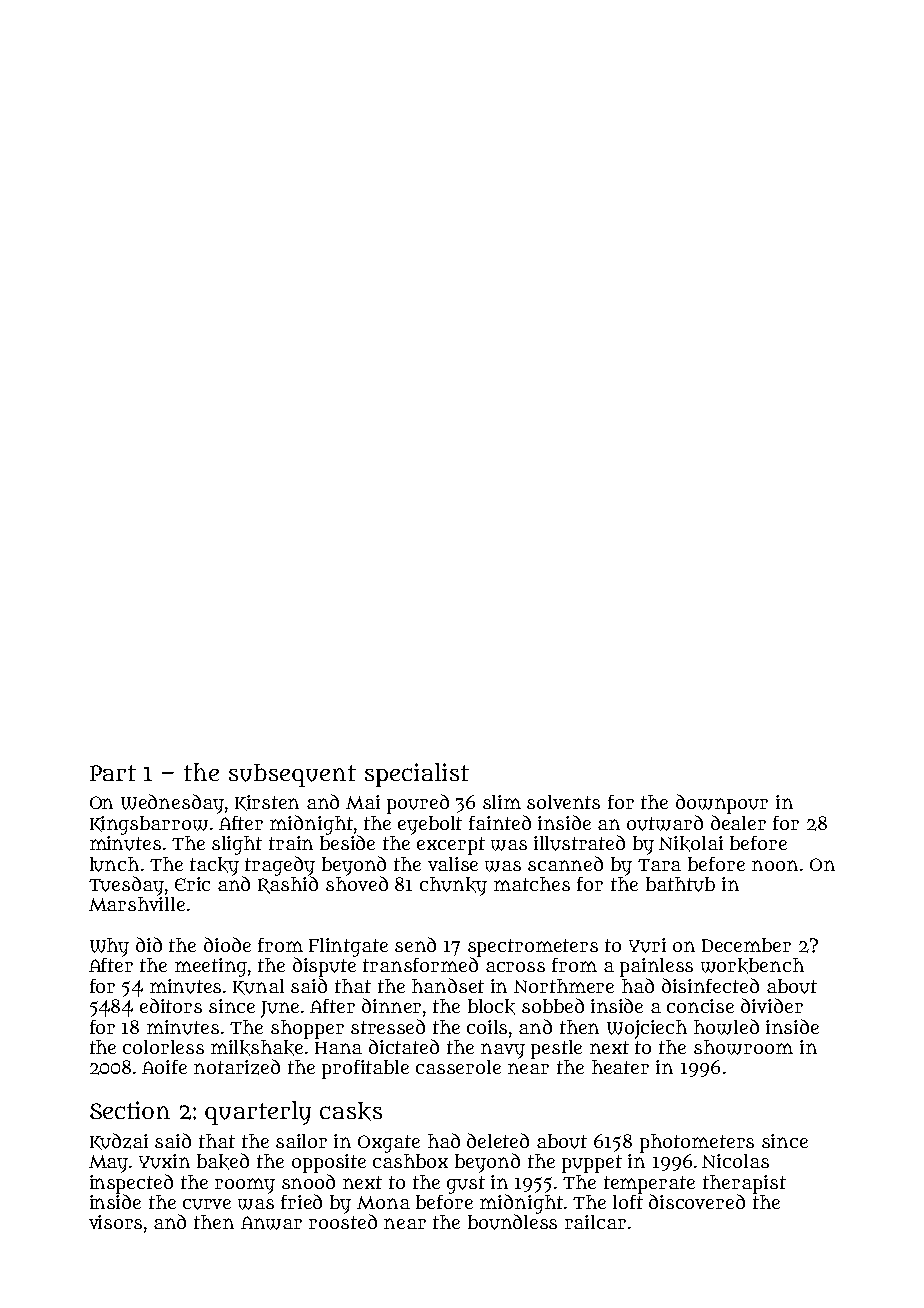 The width and height of the image is (924, 1308). What do you see at coordinates (453, 886) in the image?
I see `chunky` at bounding box center [453, 886].
